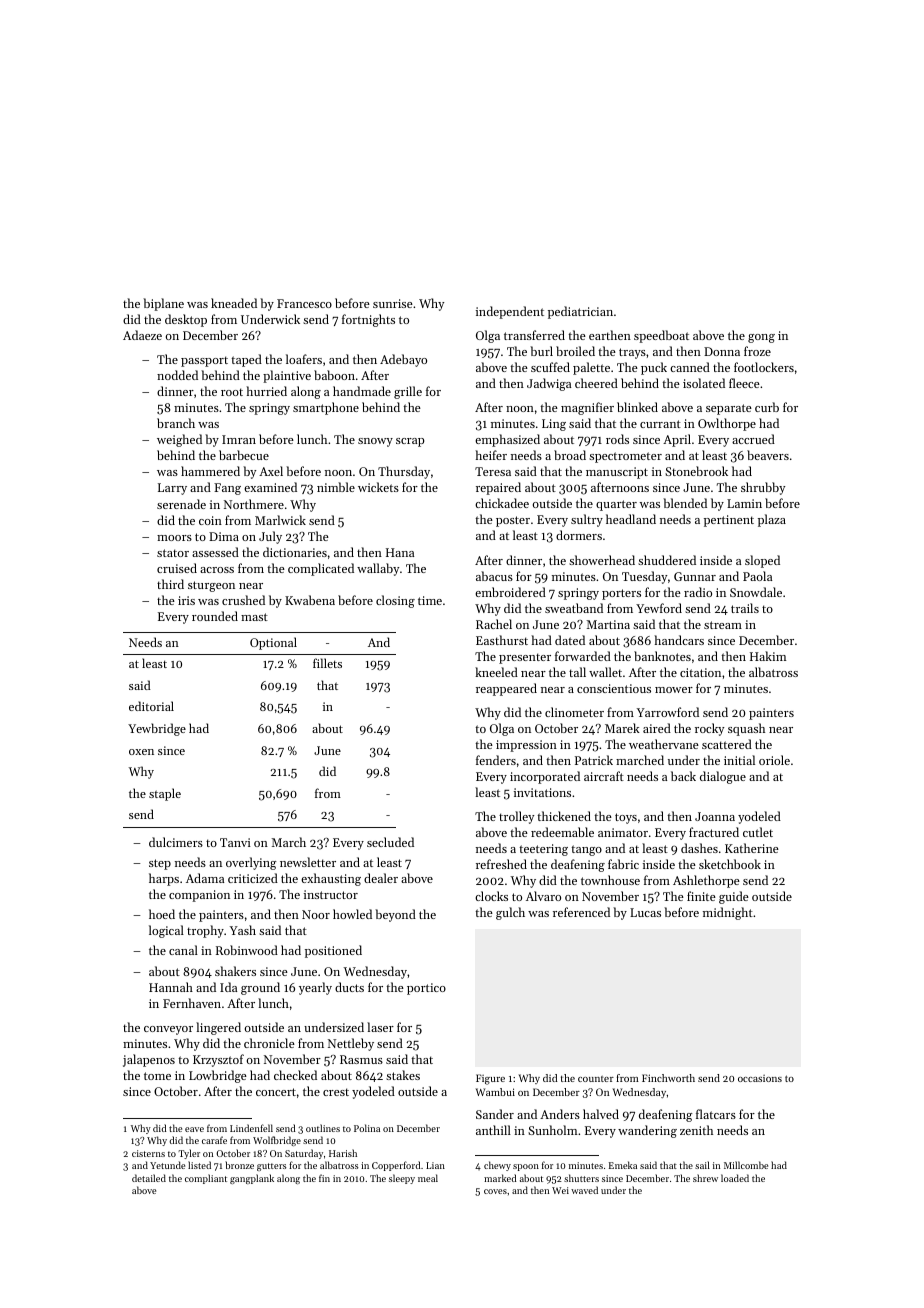 The image size is (924, 1308). Describe the element at coordinates (709, 729) in the screenshot. I see `rocky` at that location.
